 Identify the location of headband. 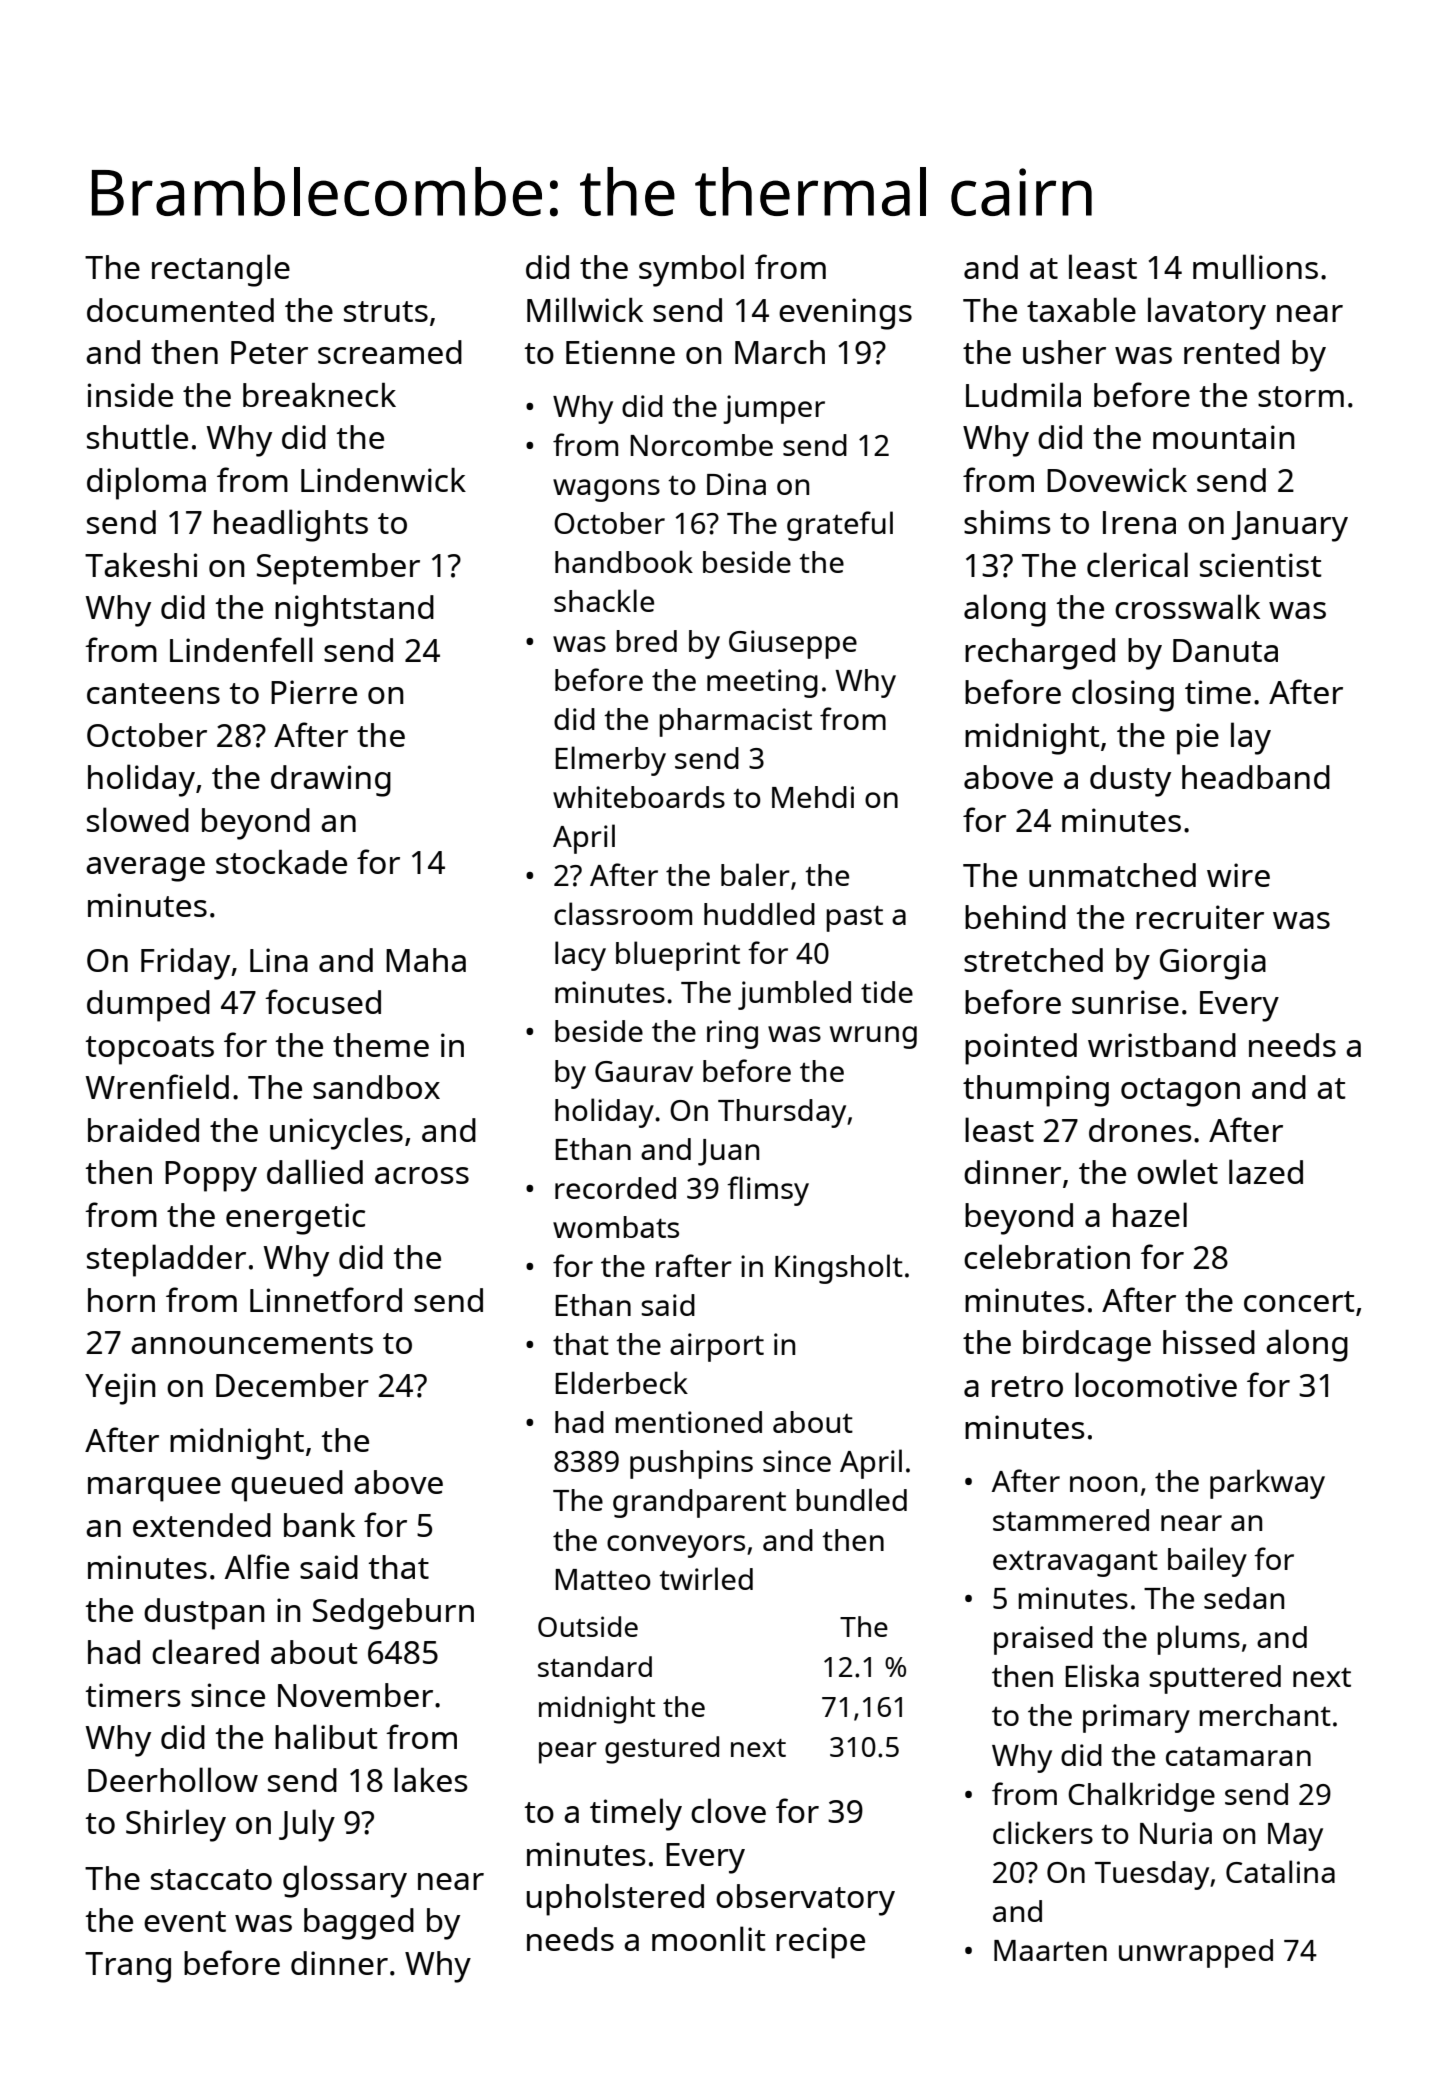
(1256, 777).
